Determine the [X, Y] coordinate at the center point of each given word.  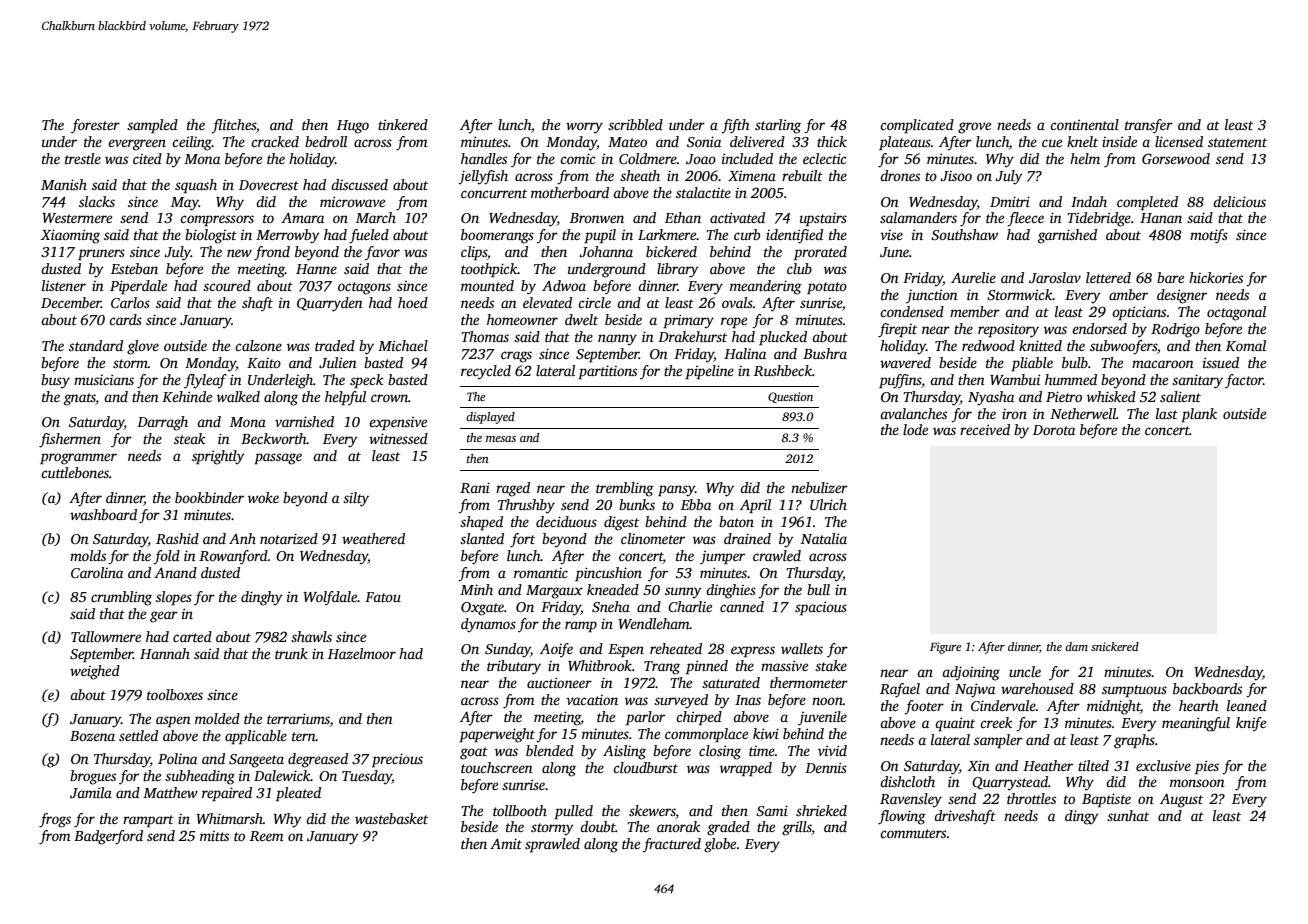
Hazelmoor [362, 653]
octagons [364, 288]
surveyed [681, 701]
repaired [227, 794]
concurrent [494, 193]
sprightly [218, 457]
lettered [1108, 277]
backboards [1207, 688]
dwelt [581, 319]
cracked [275, 141]
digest [621, 523]
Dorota [1054, 430]
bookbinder [209, 497]
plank [1199, 415]
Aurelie [973, 277]
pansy [676, 491]
